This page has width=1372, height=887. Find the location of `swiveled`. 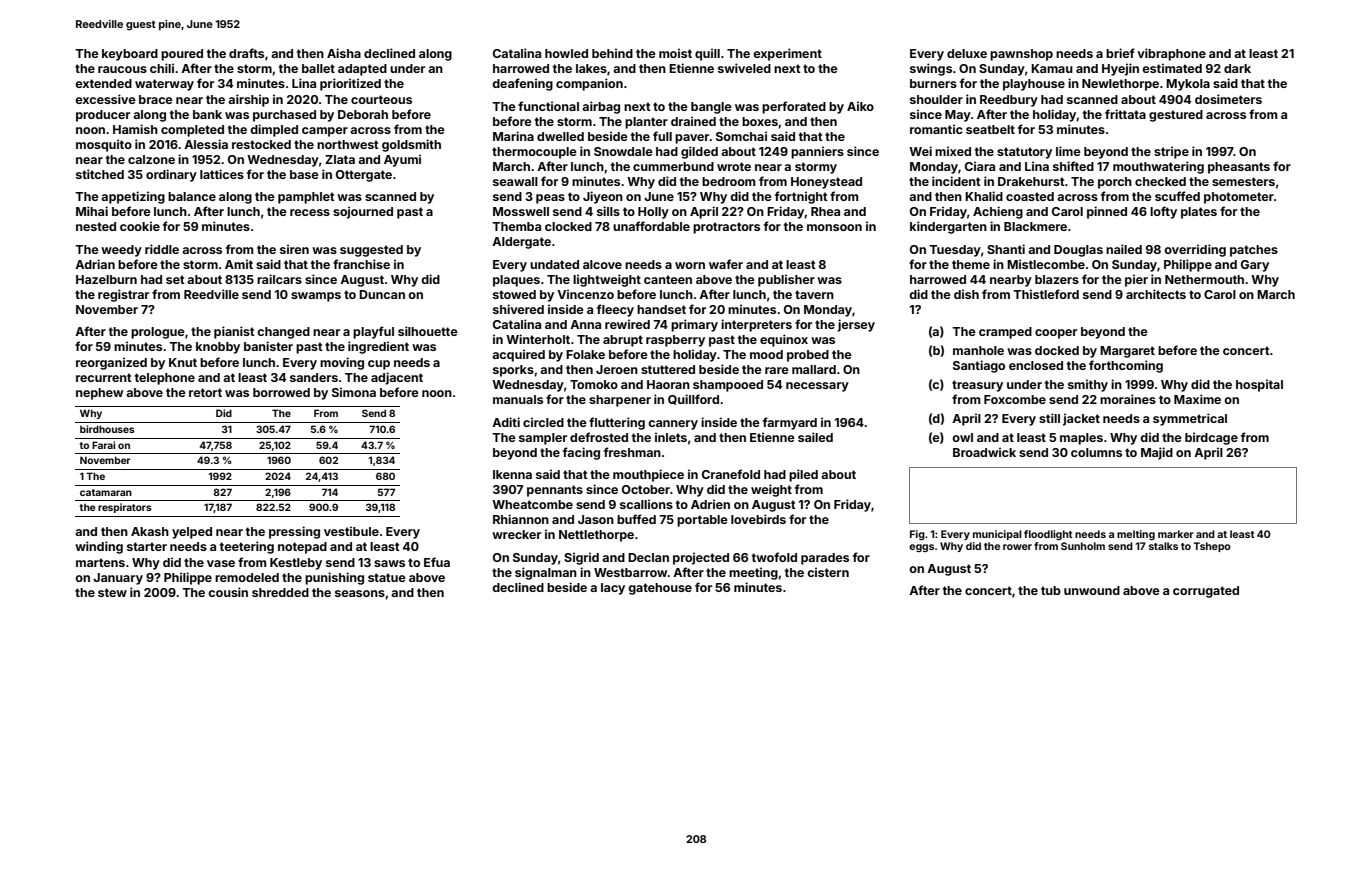

swiveled is located at coordinates (744, 68).
